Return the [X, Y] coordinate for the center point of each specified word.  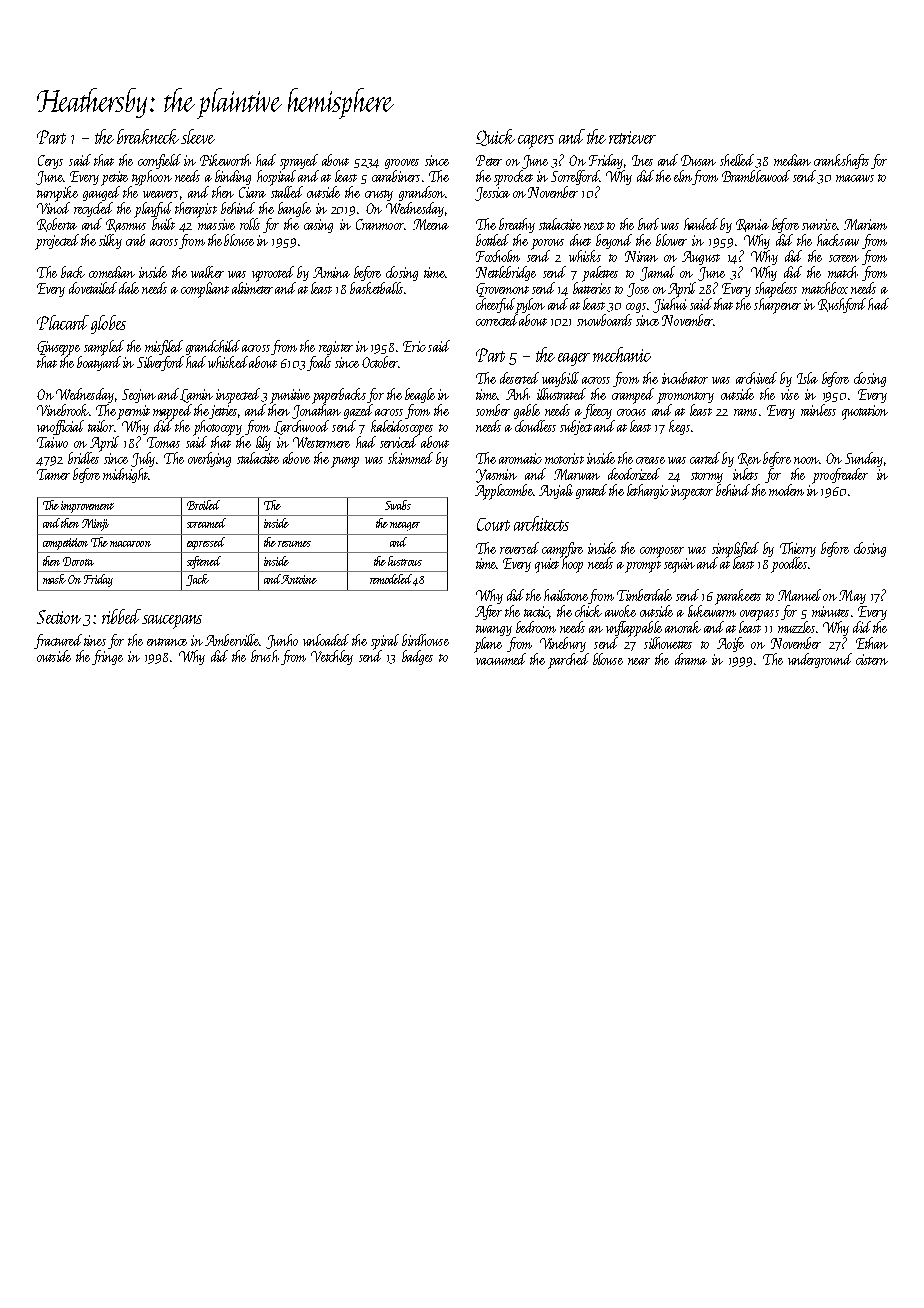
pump [345, 462]
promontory [685, 398]
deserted [519, 378]
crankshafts [841, 161]
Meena [431, 224]
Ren [749, 459]
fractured [58, 641]
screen [844, 258]
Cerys [50, 162]
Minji [95, 525]
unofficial [60, 427]
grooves [402, 164]
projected [57, 242]
